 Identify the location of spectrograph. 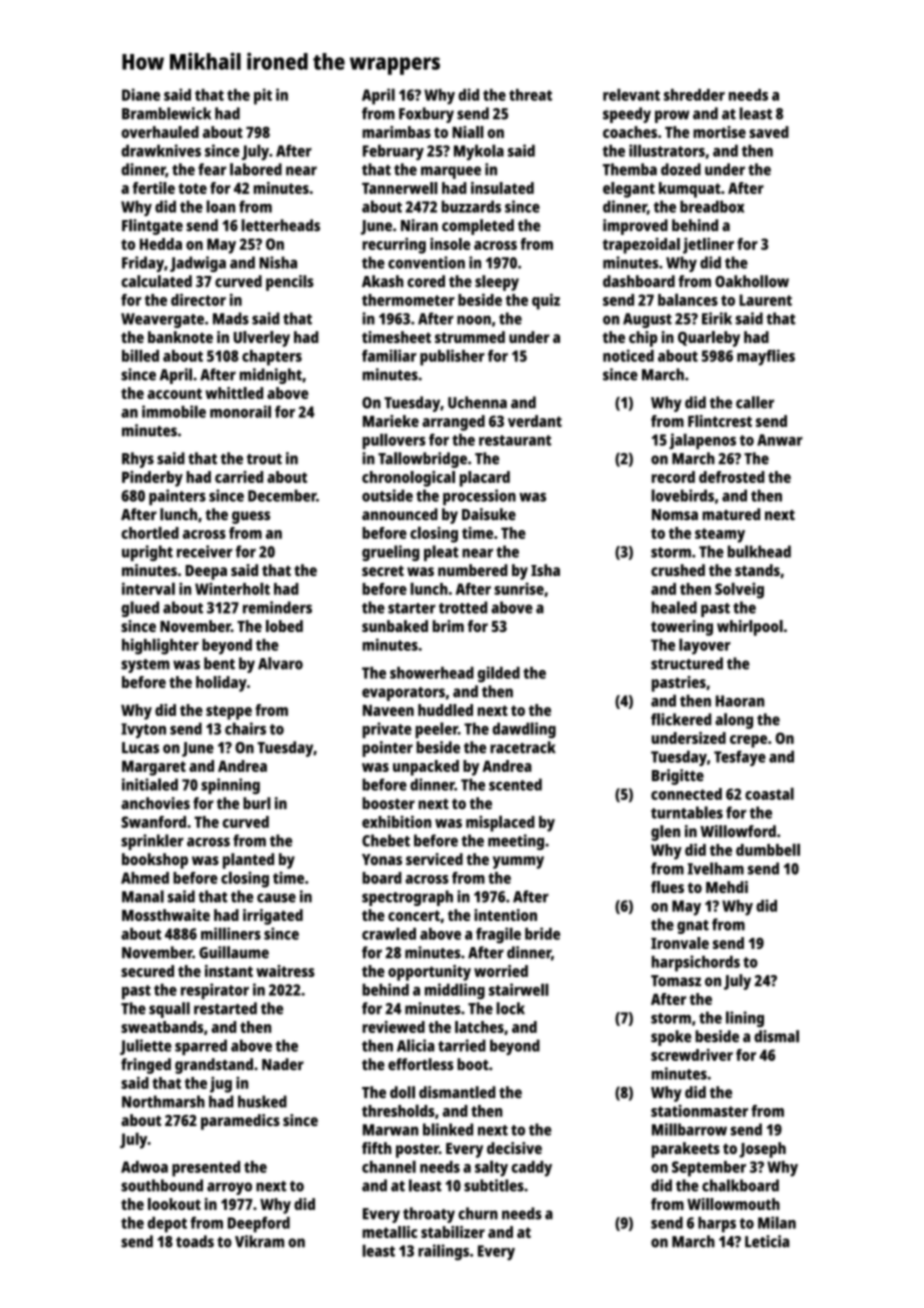
(407, 898).
